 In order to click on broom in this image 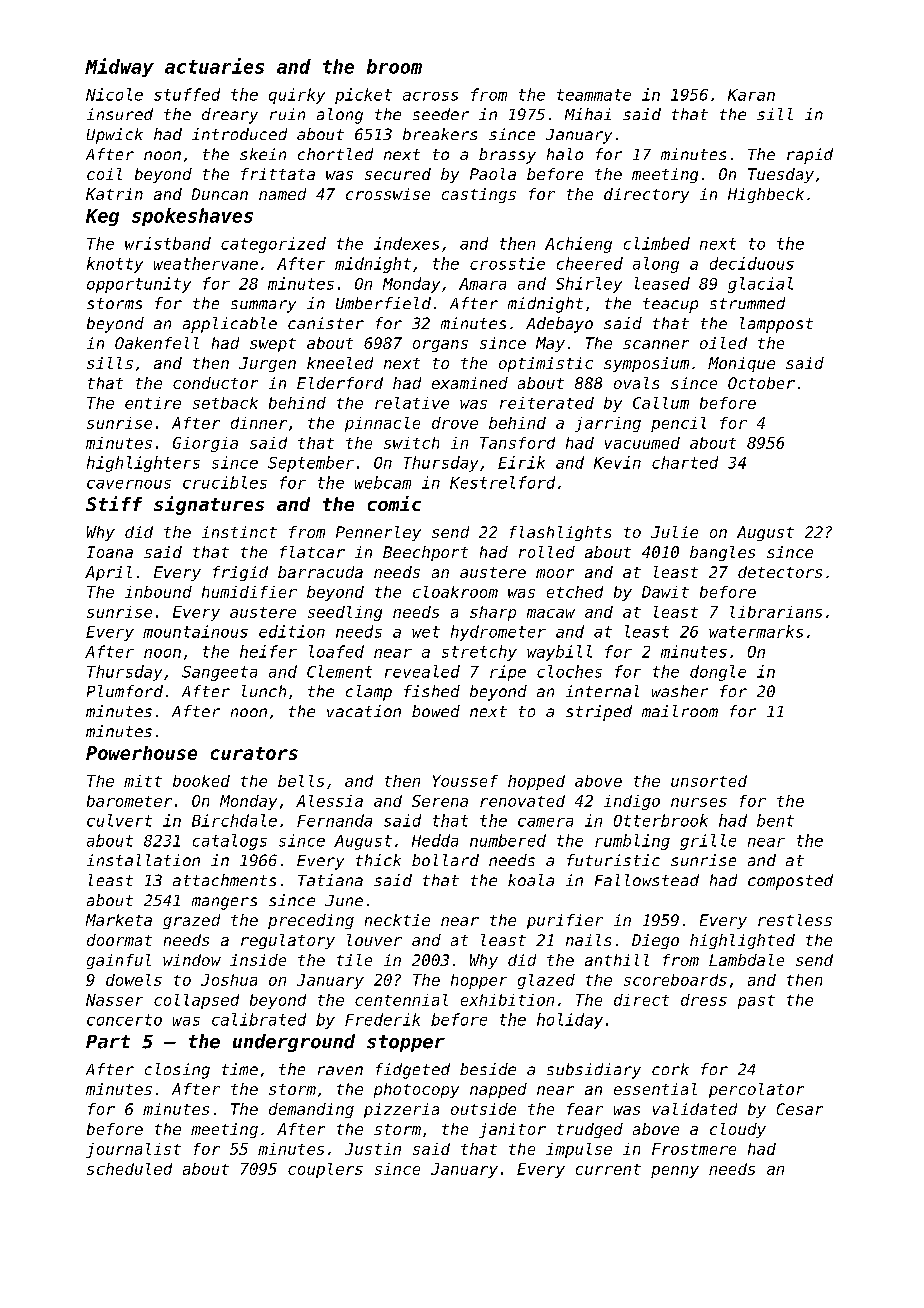, I will do `click(394, 66)`.
